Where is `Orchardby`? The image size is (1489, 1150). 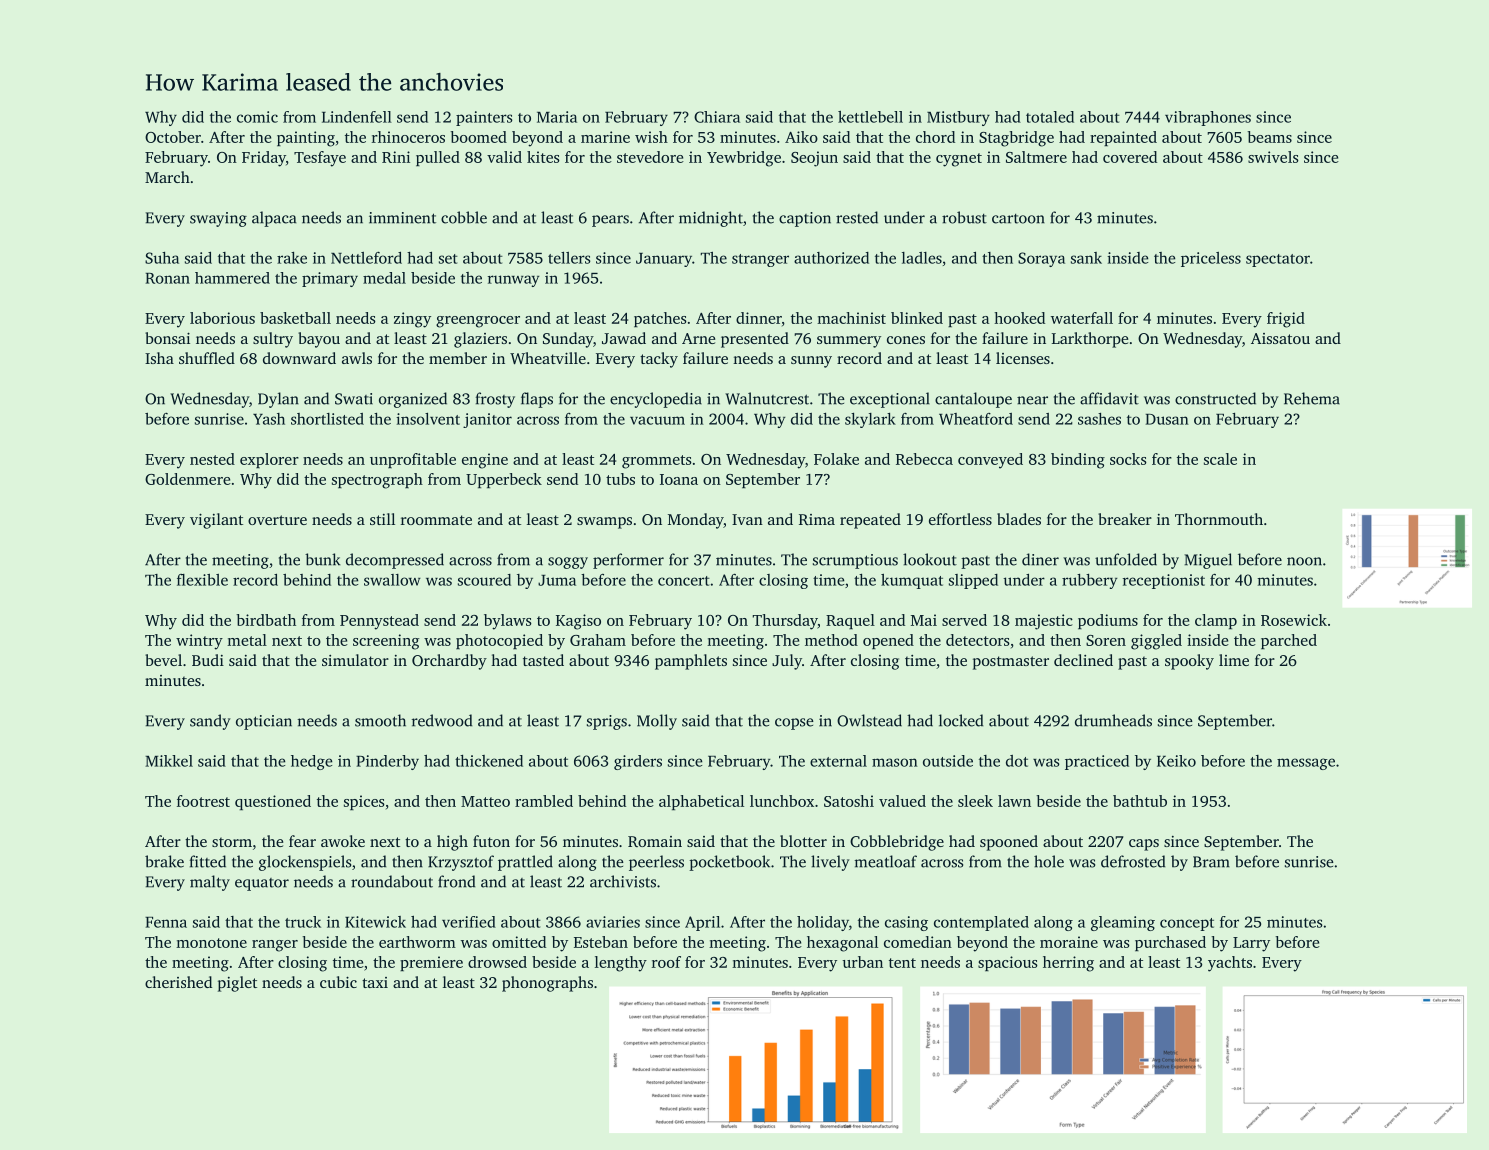
Orchardby is located at coordinates (449, 662).
